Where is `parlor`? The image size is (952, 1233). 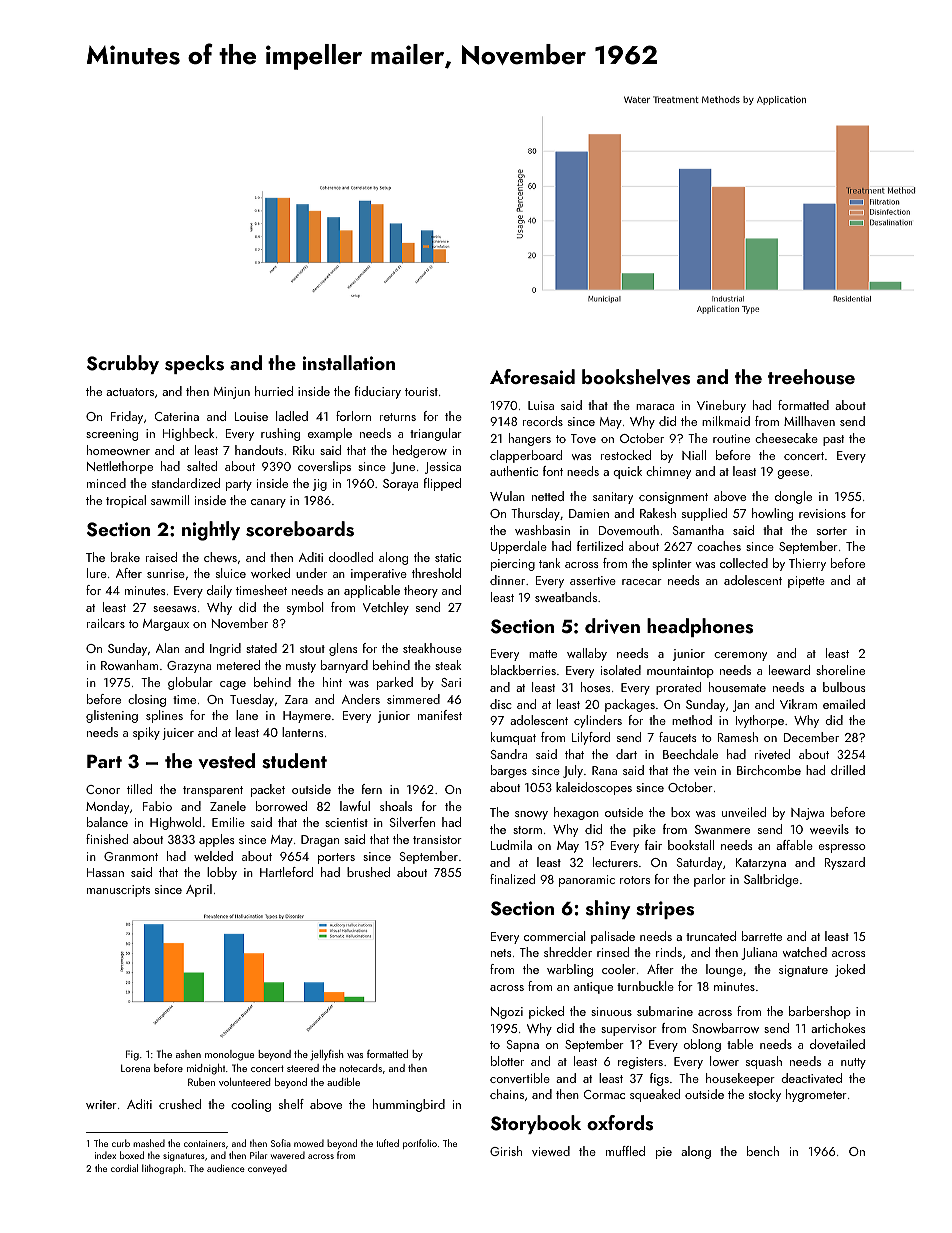
parlor is located at coordinates (710, 880).
